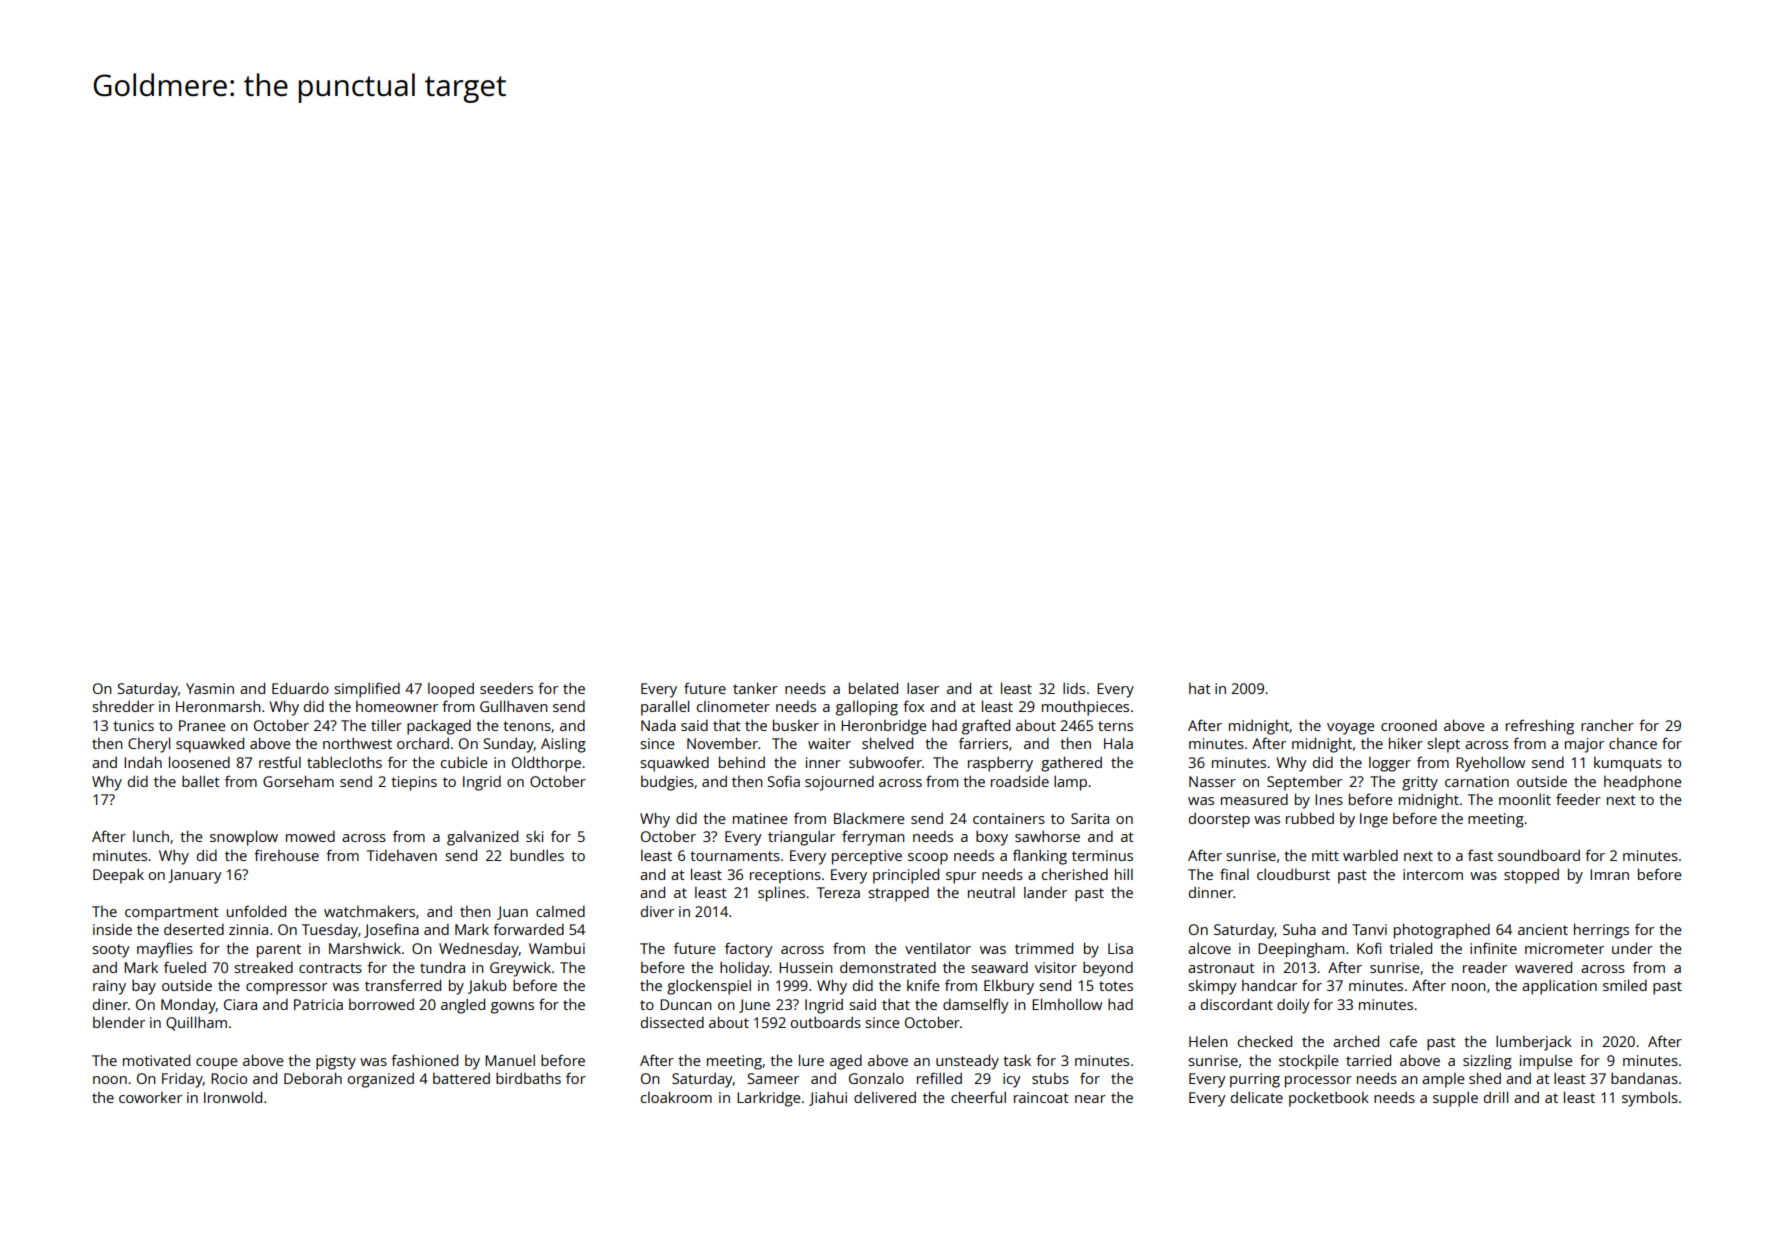 This page has width=1774, height=1255. What do you see at coordinates (381, 1080) in the page?
I see `organized` at bounding box center [381, 1080].
